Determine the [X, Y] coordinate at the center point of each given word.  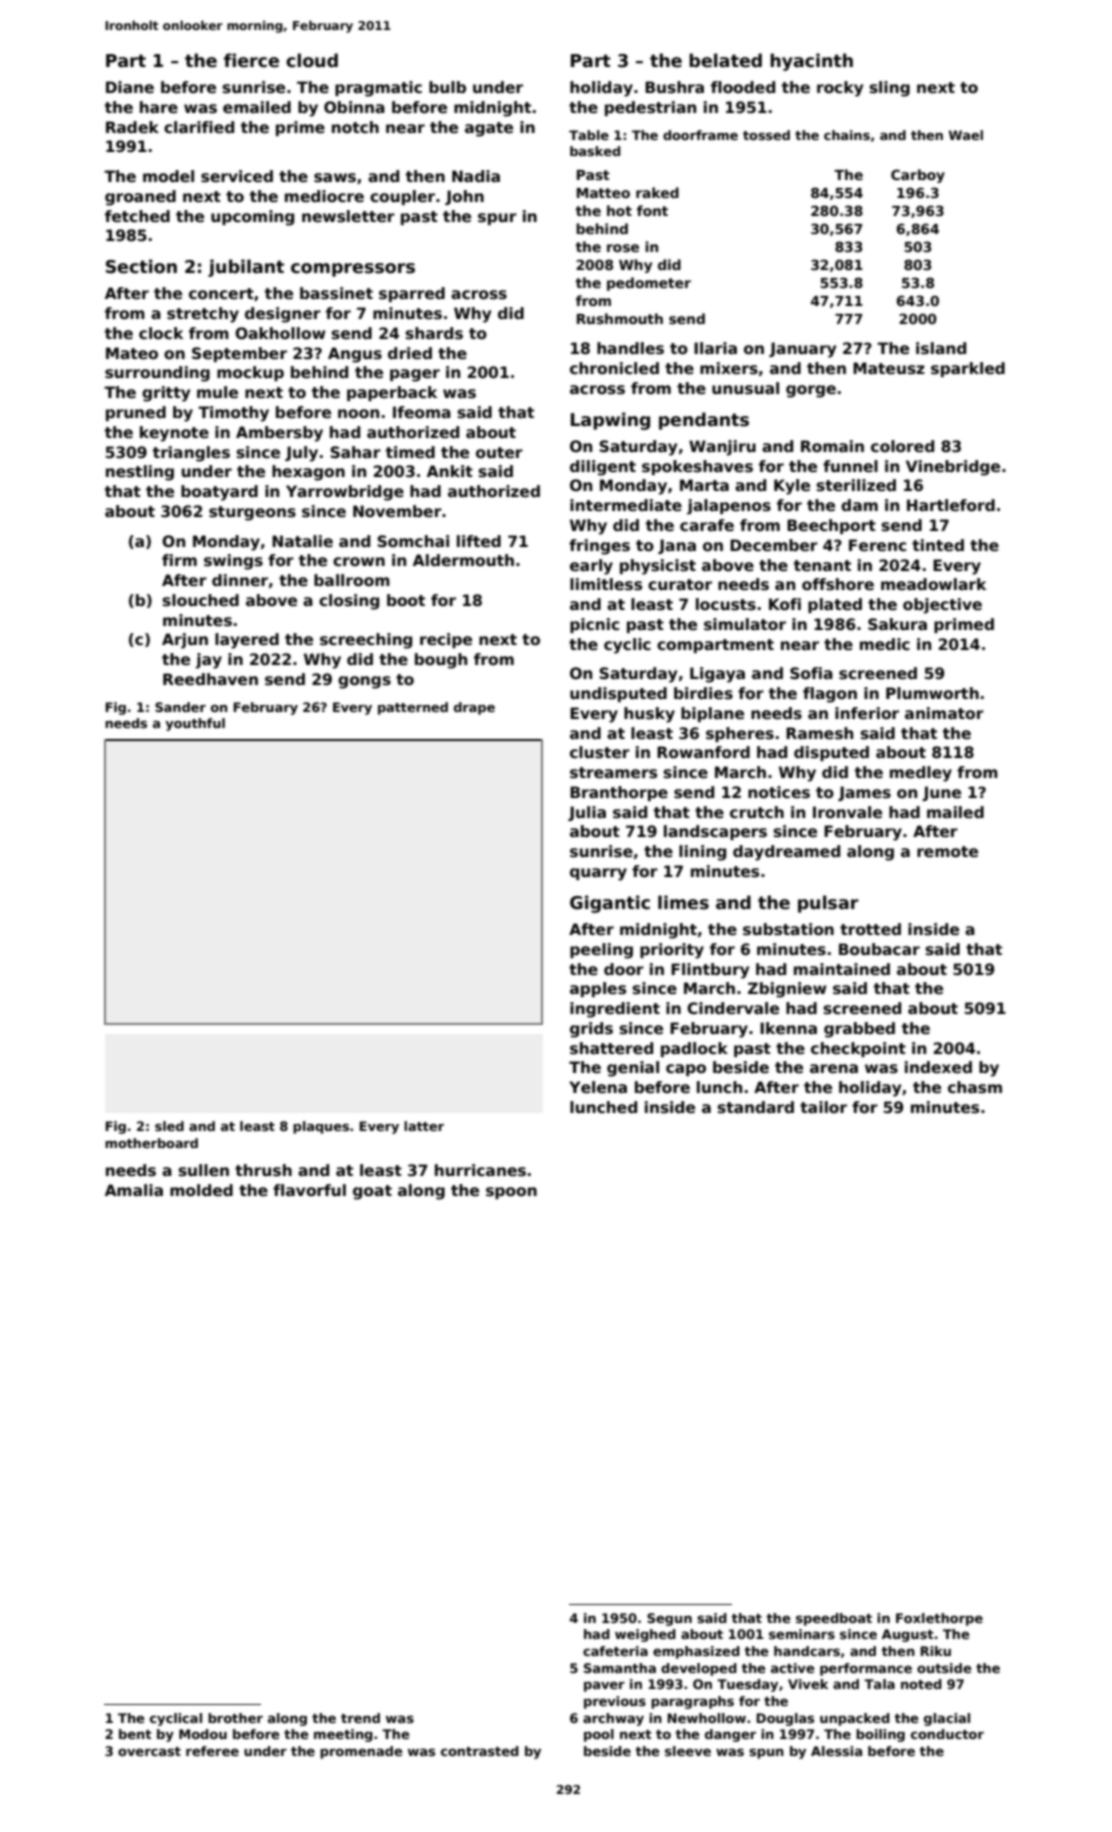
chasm [975, 1087]
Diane [130, 87]
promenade [361, 1752]
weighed [645, 1635]
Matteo [603, 193]
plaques [321, 1127]
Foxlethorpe [939, 1619]
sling [889, 89]
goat [372, 1192]
